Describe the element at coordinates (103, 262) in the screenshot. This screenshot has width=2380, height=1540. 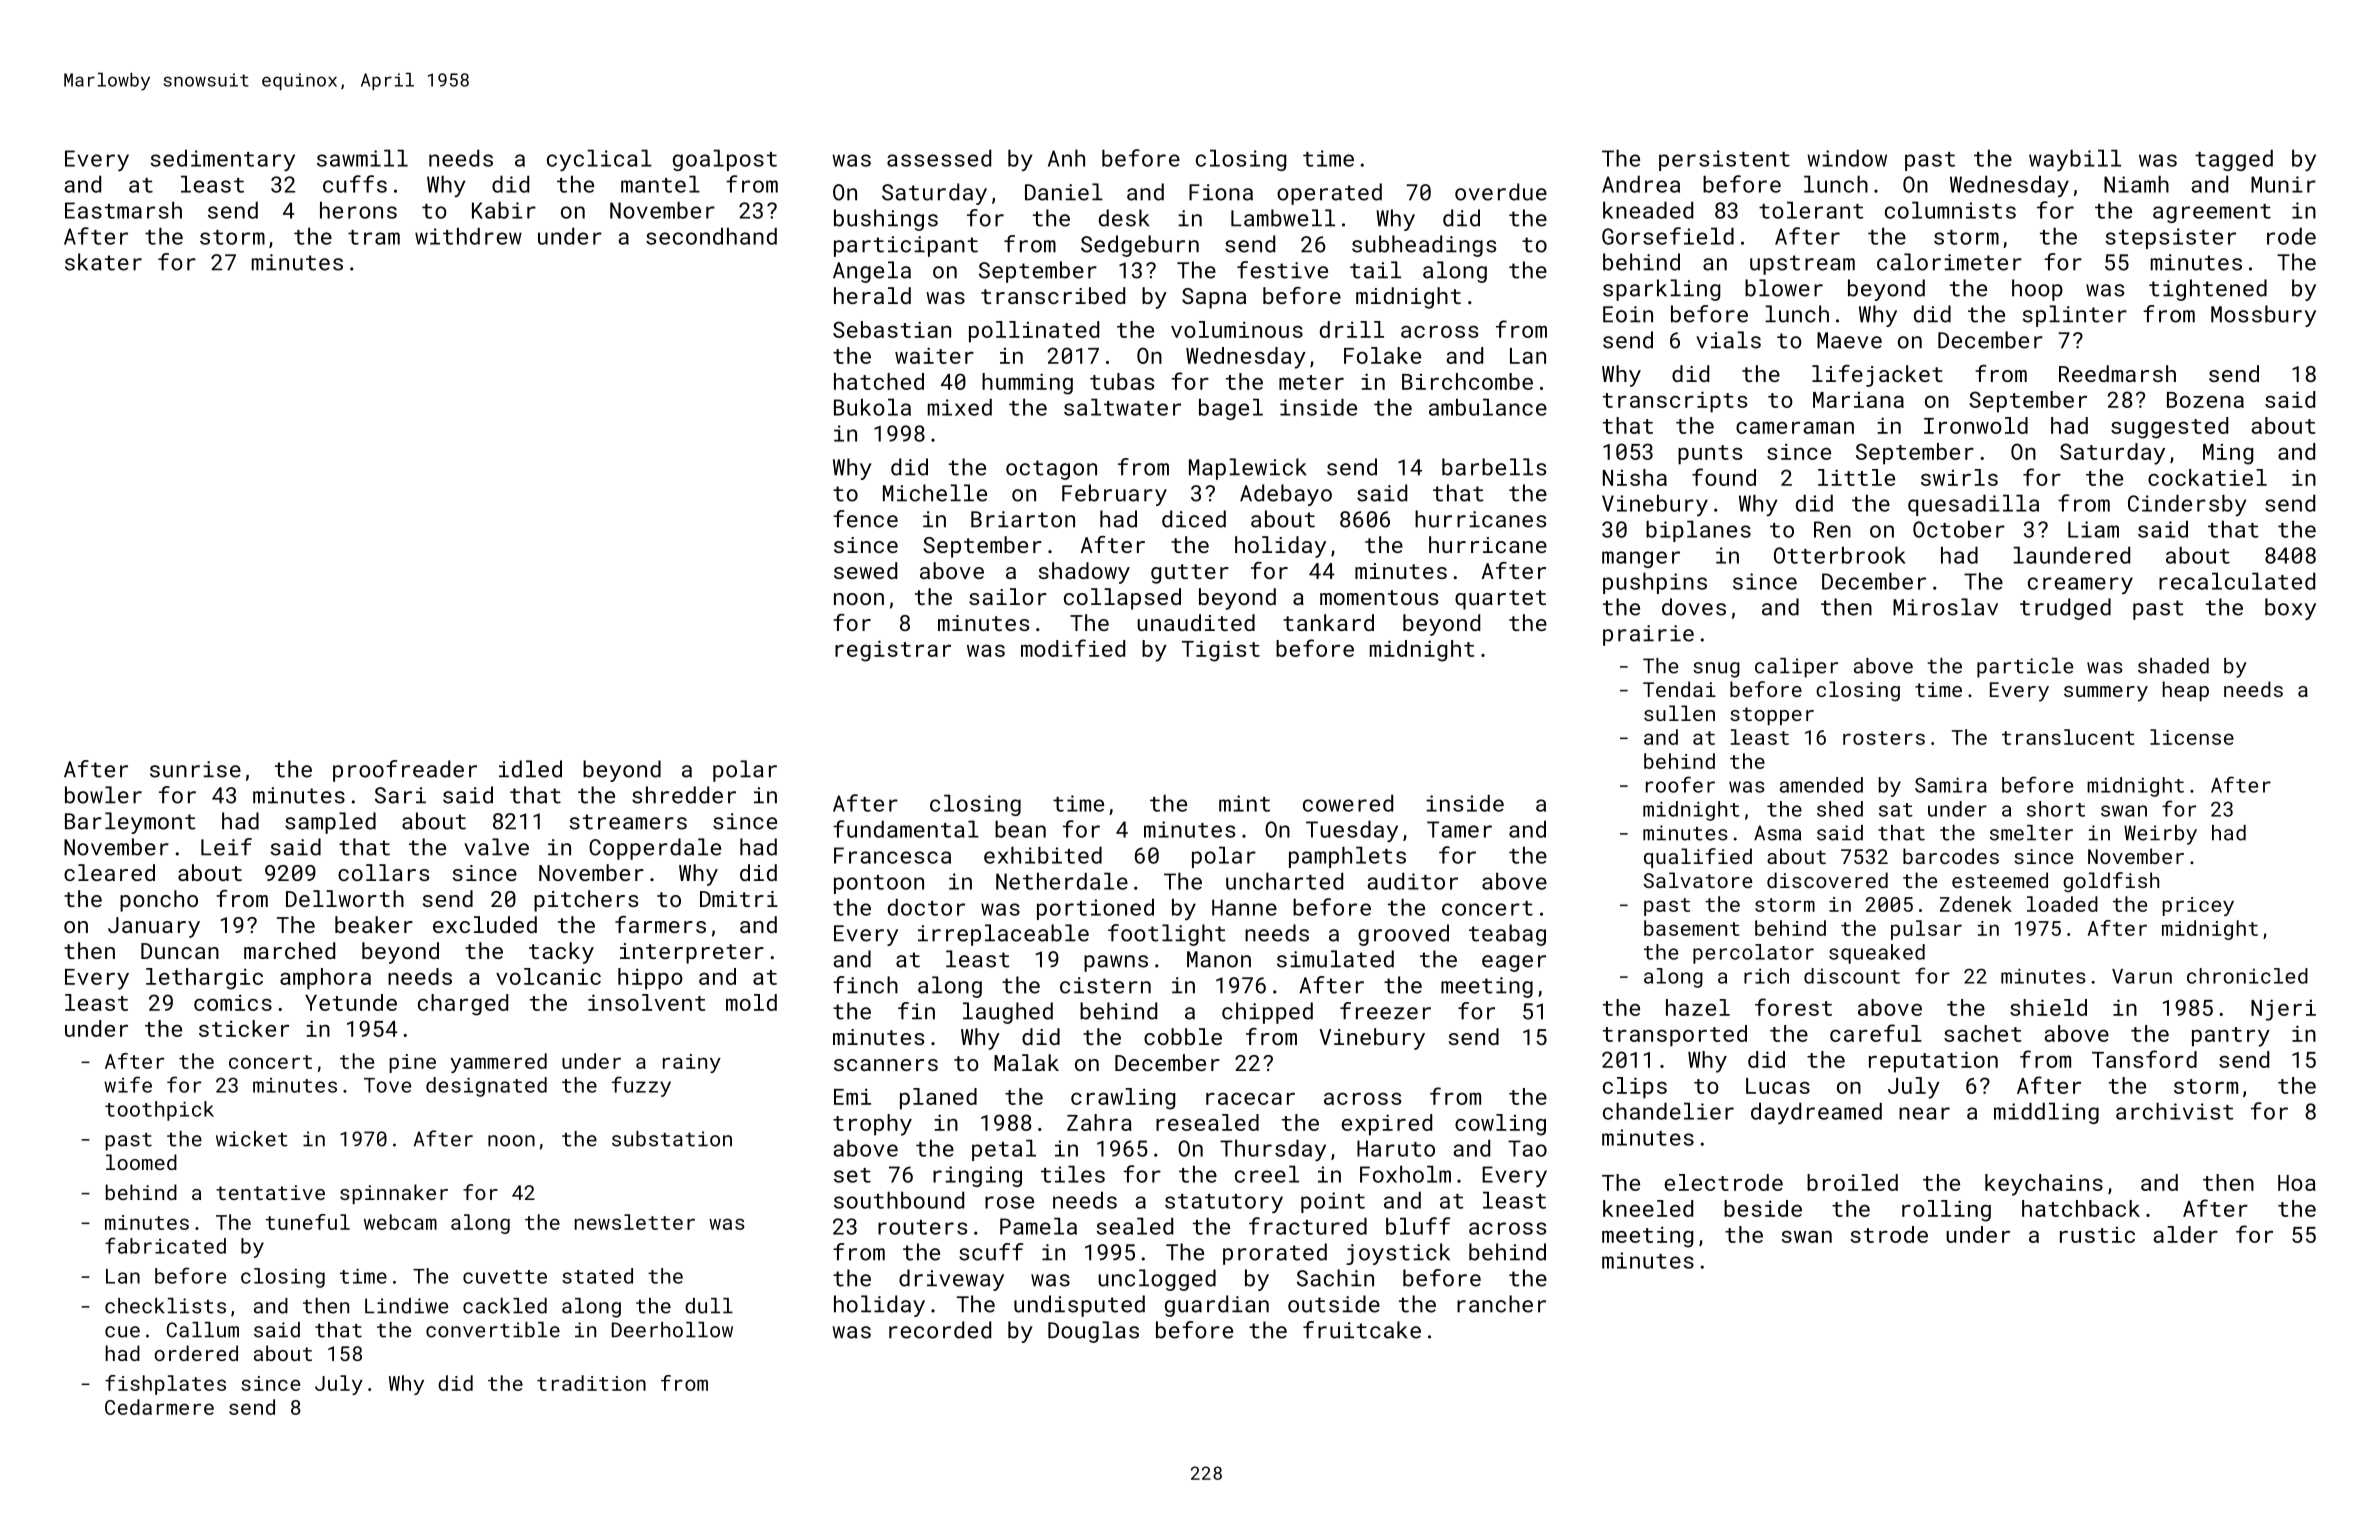
I see `skater` at that location.
